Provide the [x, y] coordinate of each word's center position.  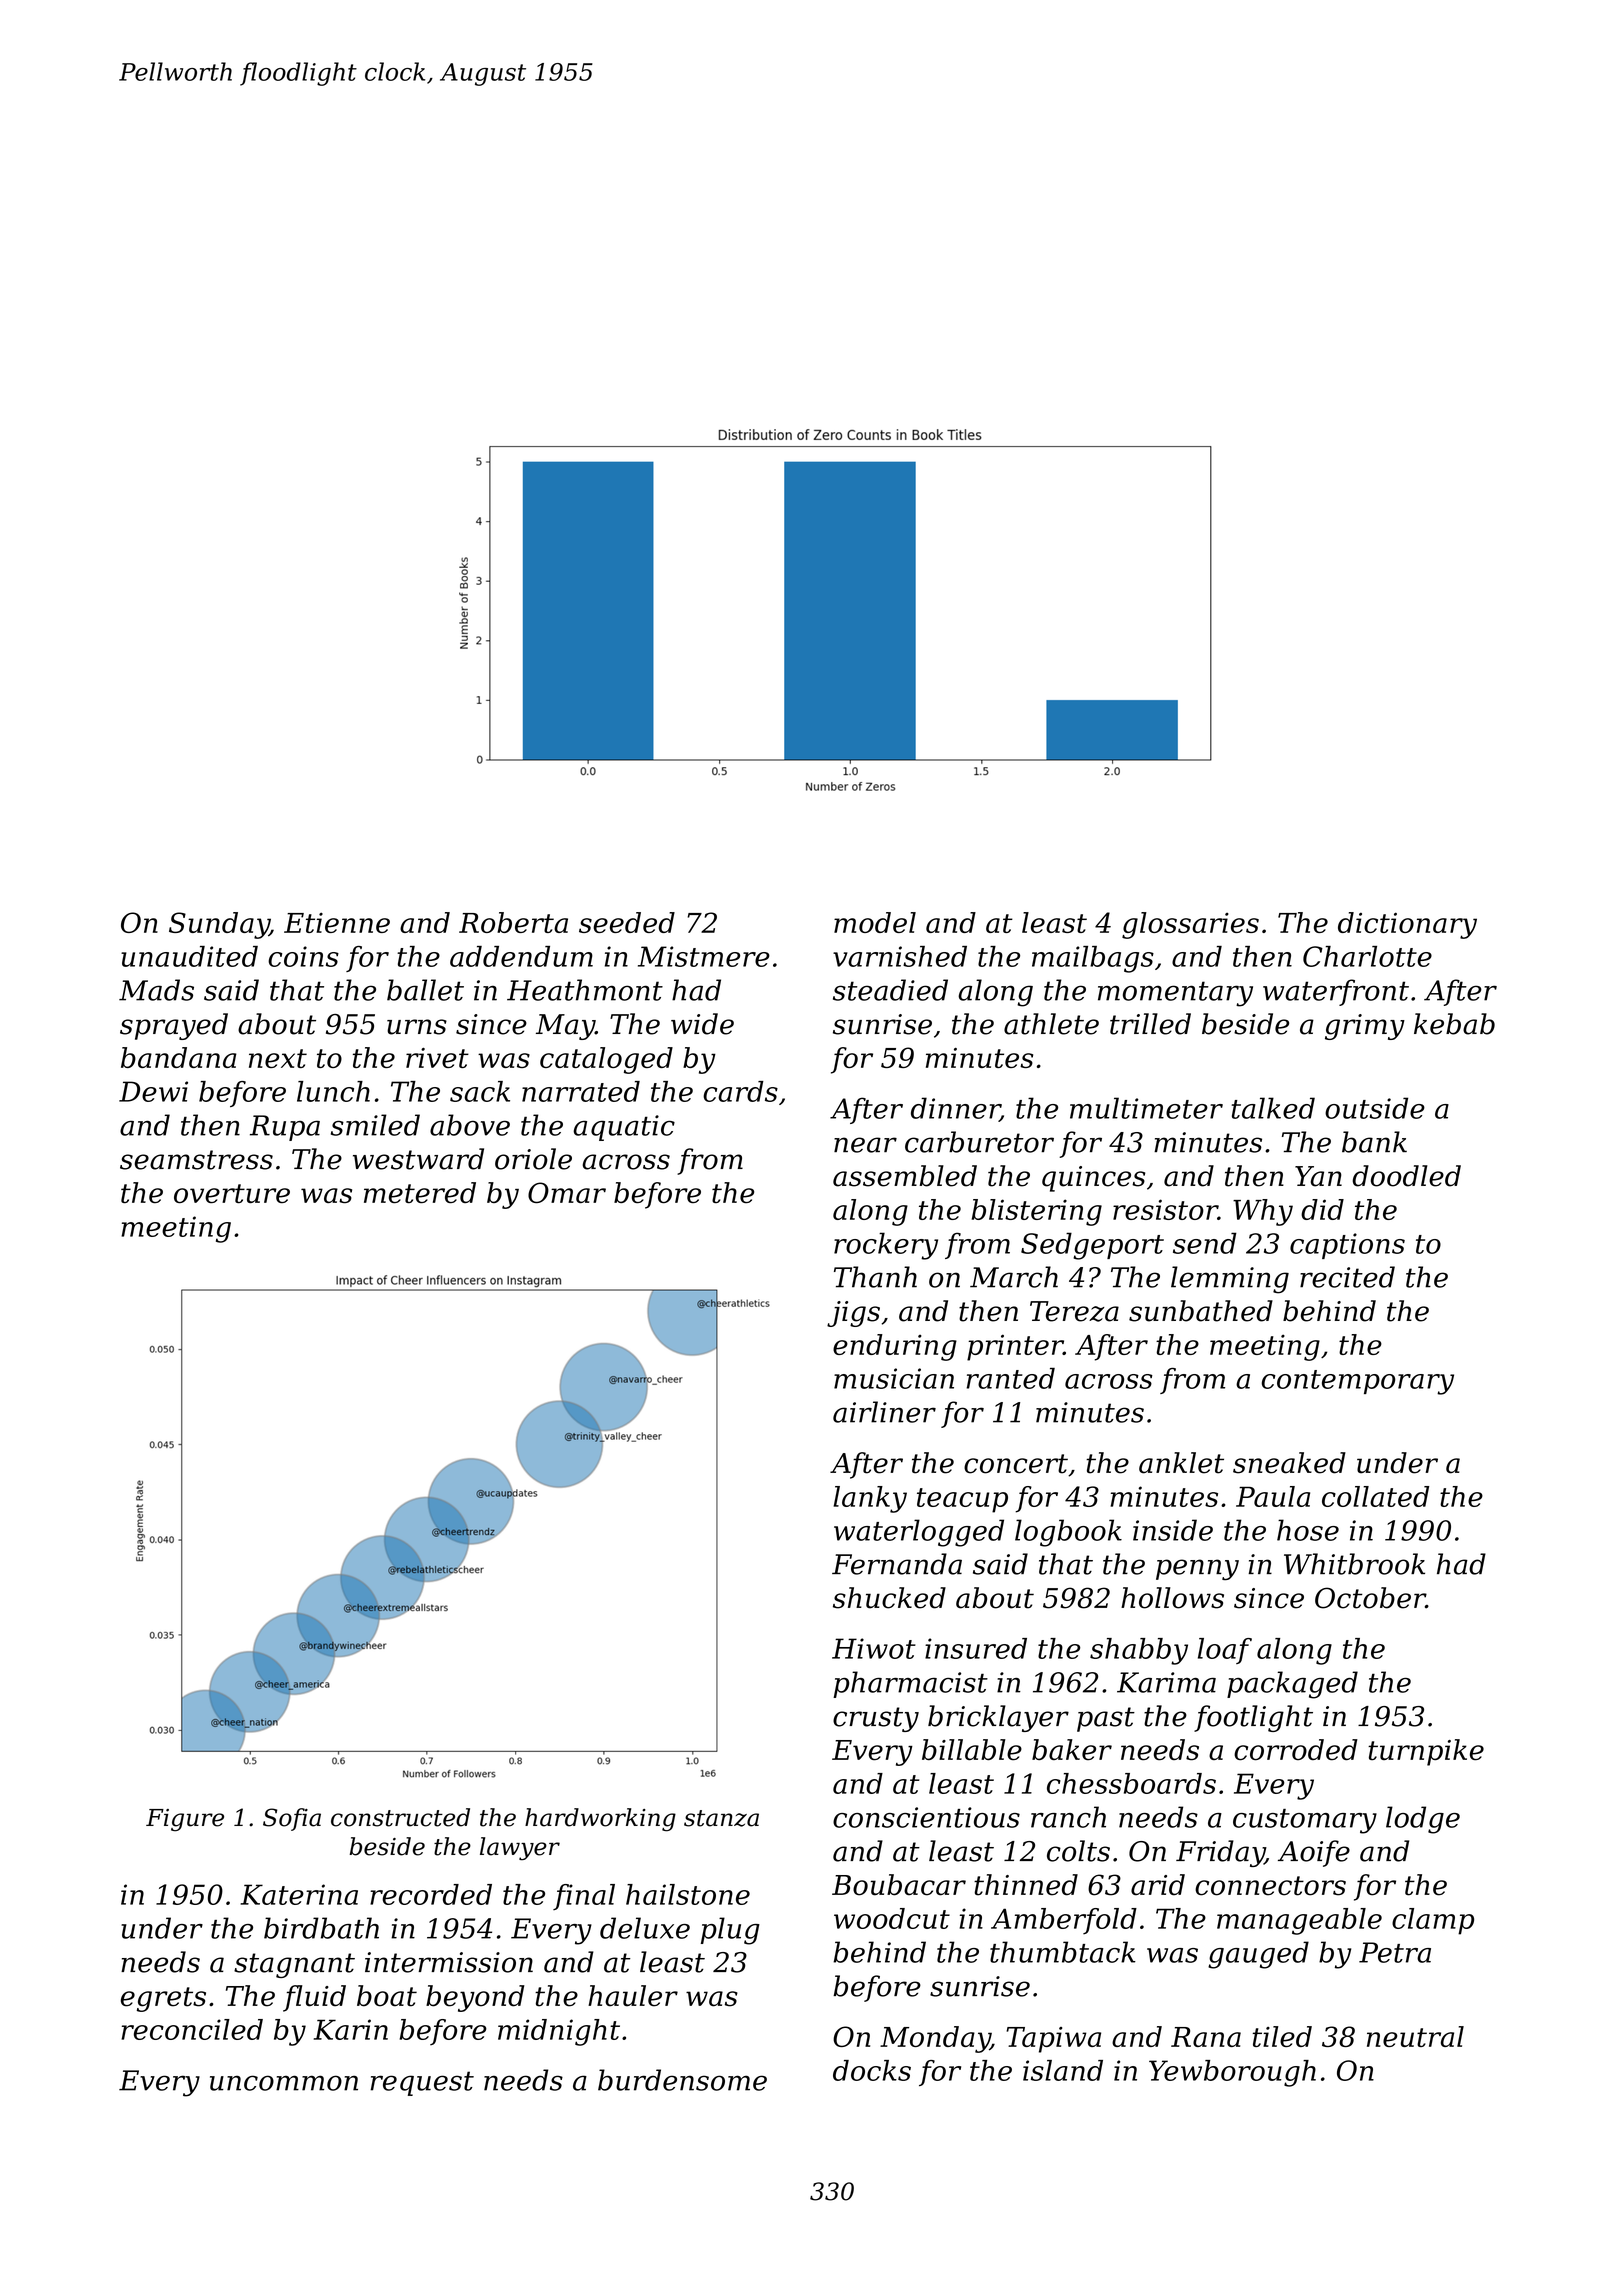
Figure [185, 1820]
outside [1375, 1108]
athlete [1051, 1024]
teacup [962, 1500]
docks [872, 2070]
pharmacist [910, 1684]
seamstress [196, 1160]
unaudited [189, 956]
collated [1375, 1496]
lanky [870, 1499]
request [422, 2083]
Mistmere [704, 956]
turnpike [1426, 1752]
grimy [1365, 1027]
